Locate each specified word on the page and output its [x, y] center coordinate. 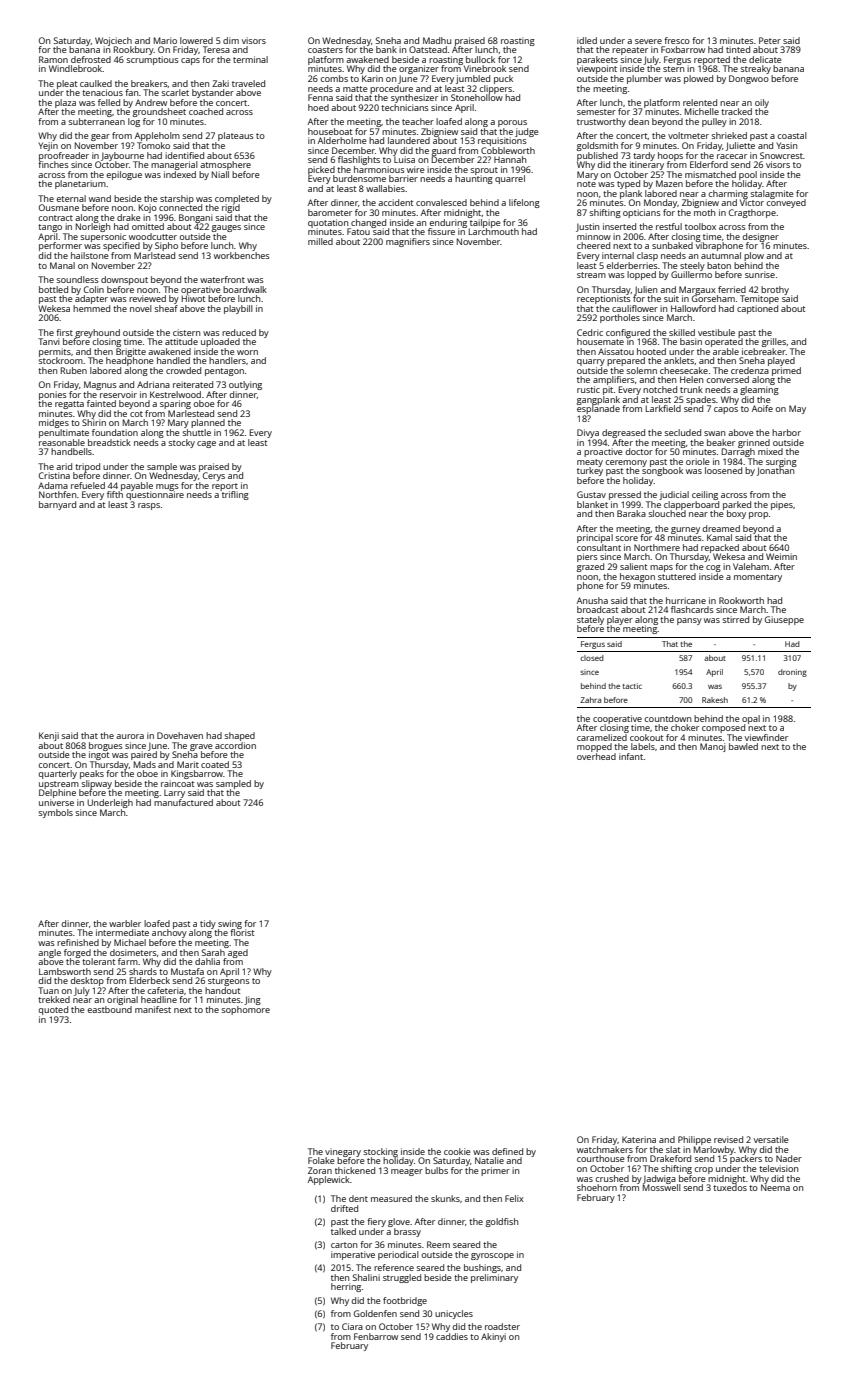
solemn [642, 370]
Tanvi [49, 341]
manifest [153, 1009]
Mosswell [662, 1187]
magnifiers [408, 242]
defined [507, 1151]
